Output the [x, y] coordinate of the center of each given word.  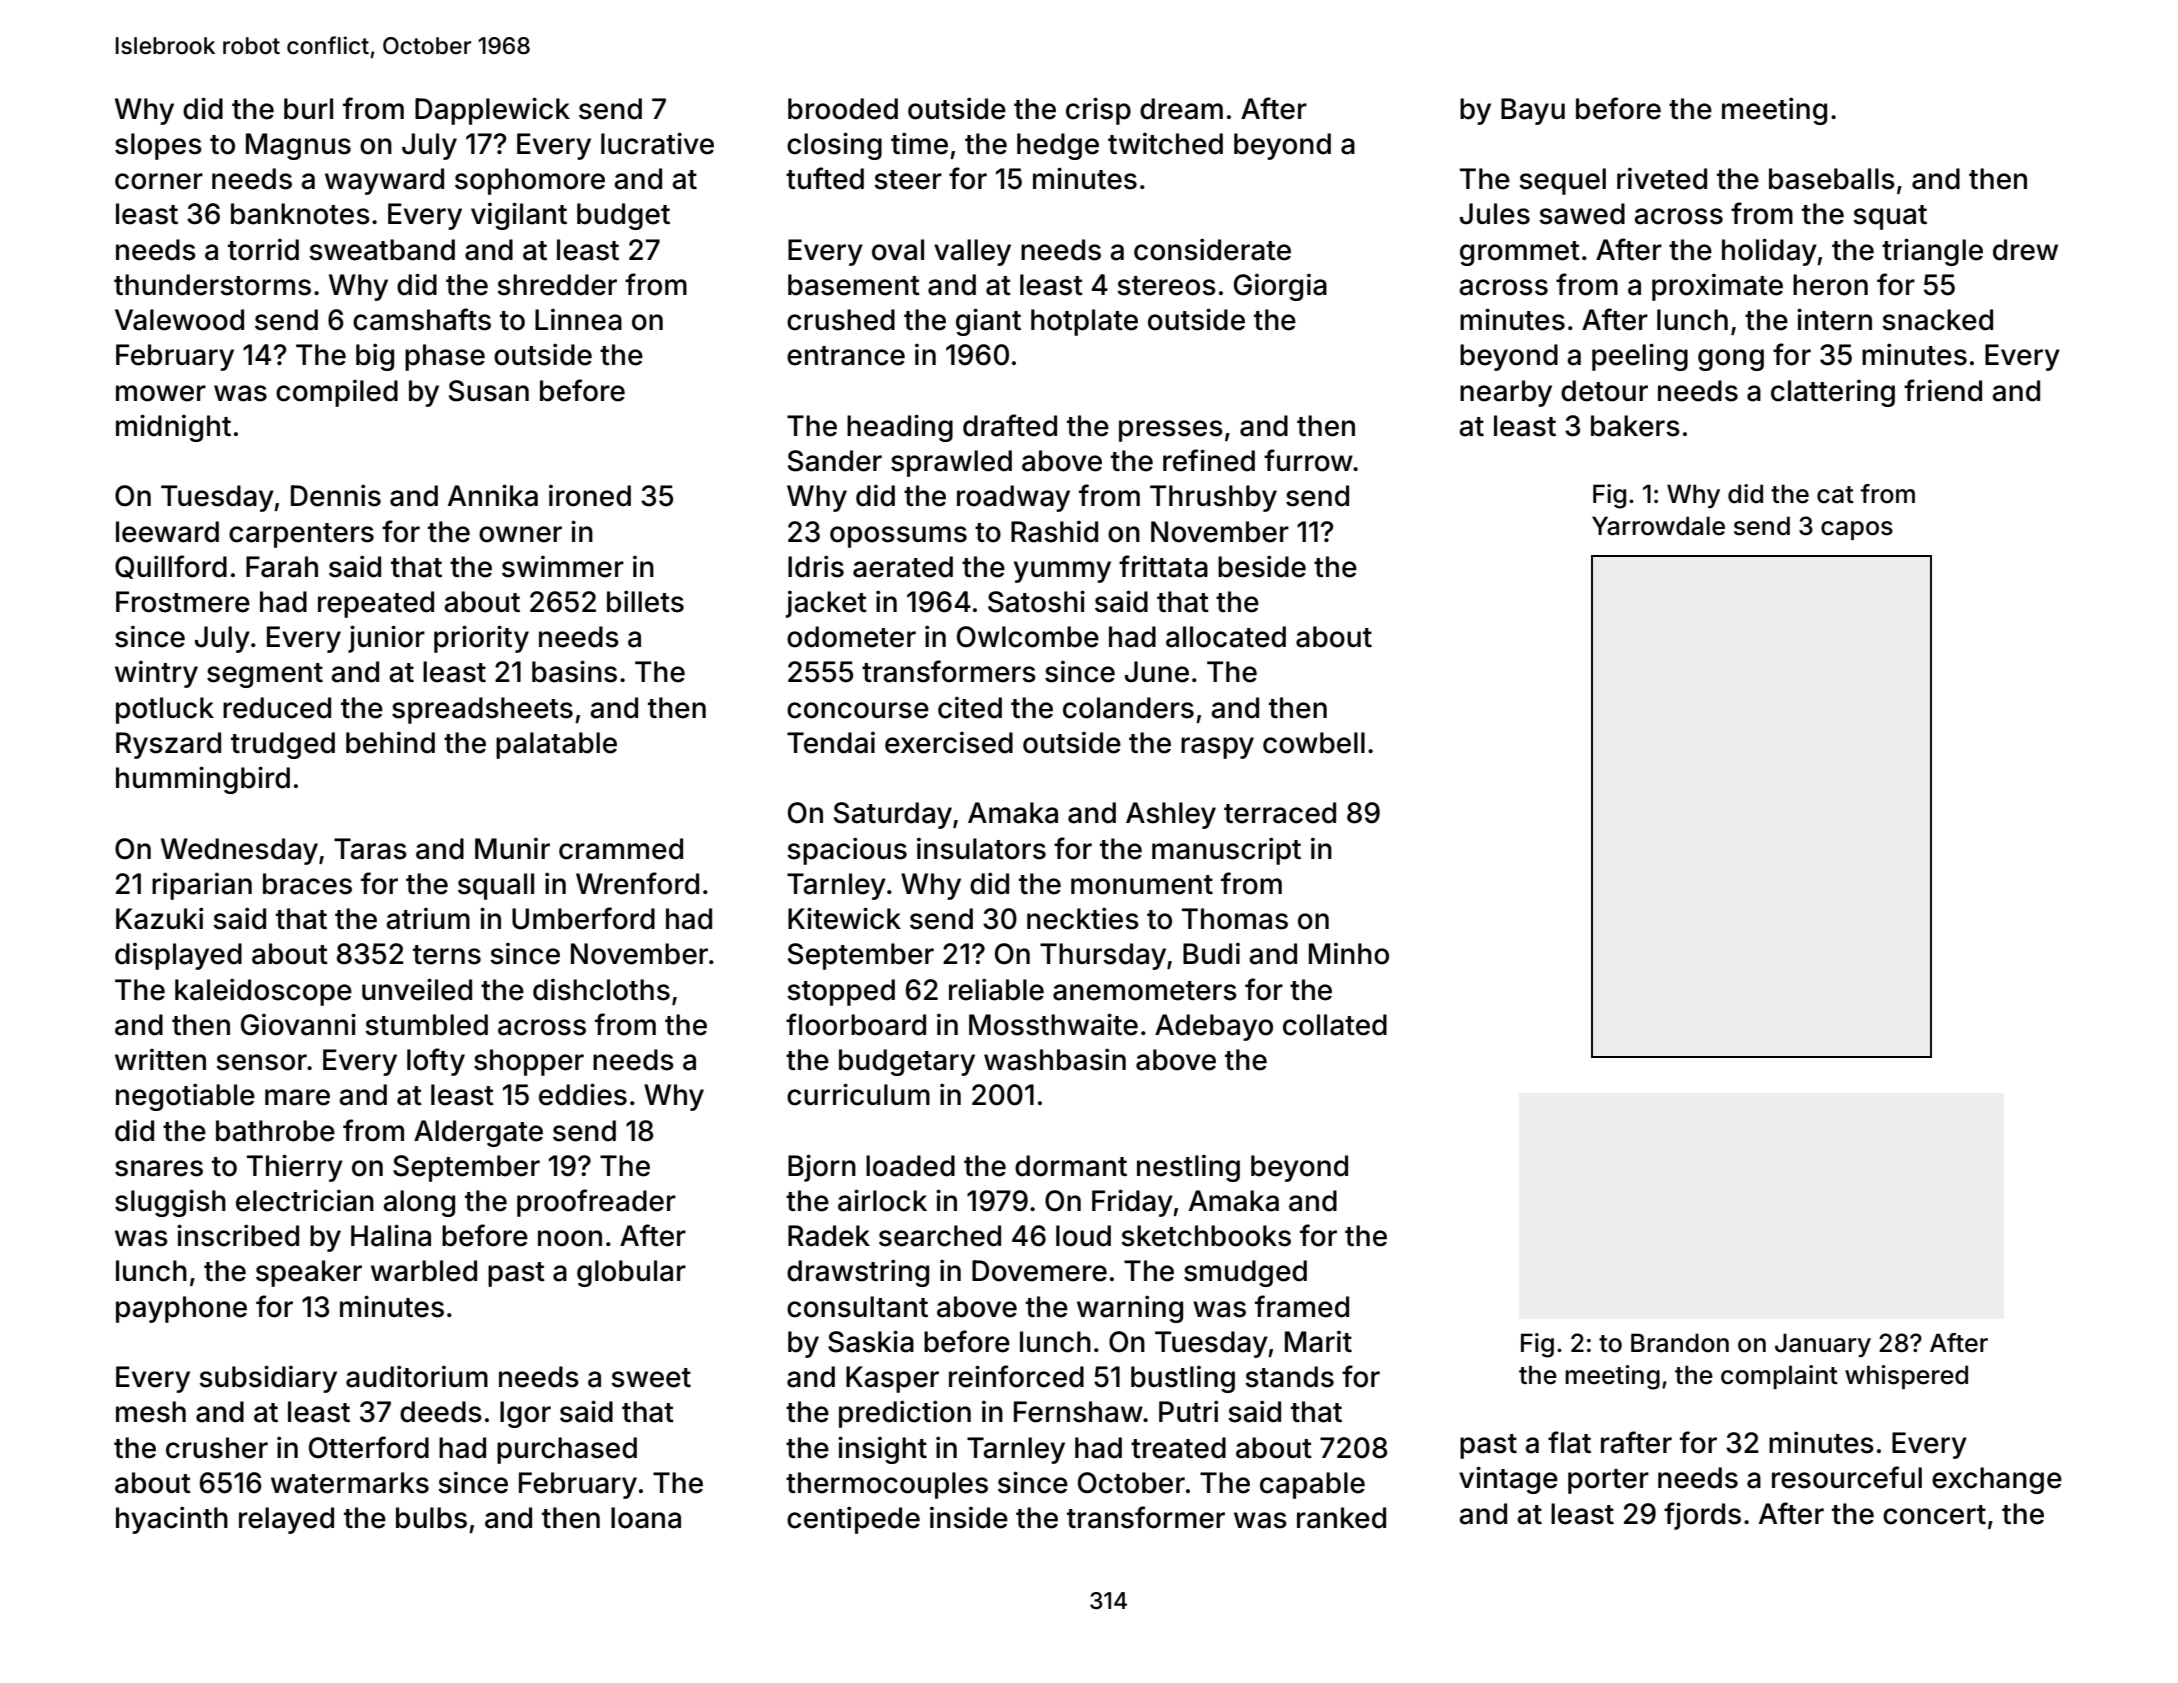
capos [1857, 530]
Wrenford [637, 883]
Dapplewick [492, 111]
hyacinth [172, 1520]
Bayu [1533, 111]
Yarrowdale [1658, 526]
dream [1181, 109]
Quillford [171, 567]
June [1157, 672]
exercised [949, 742]
